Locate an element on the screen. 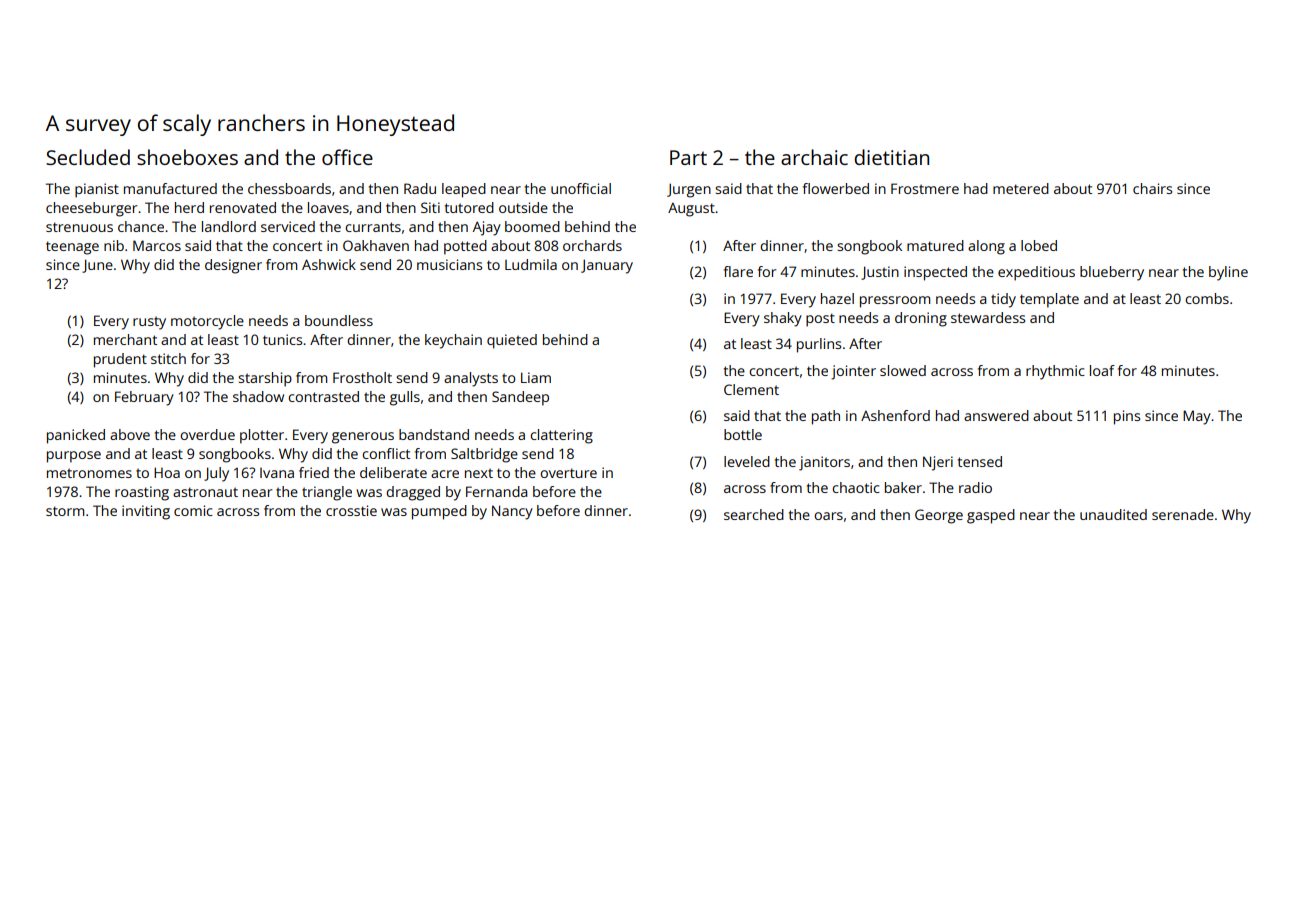  pressroom is located at coordinates (895, 302).
